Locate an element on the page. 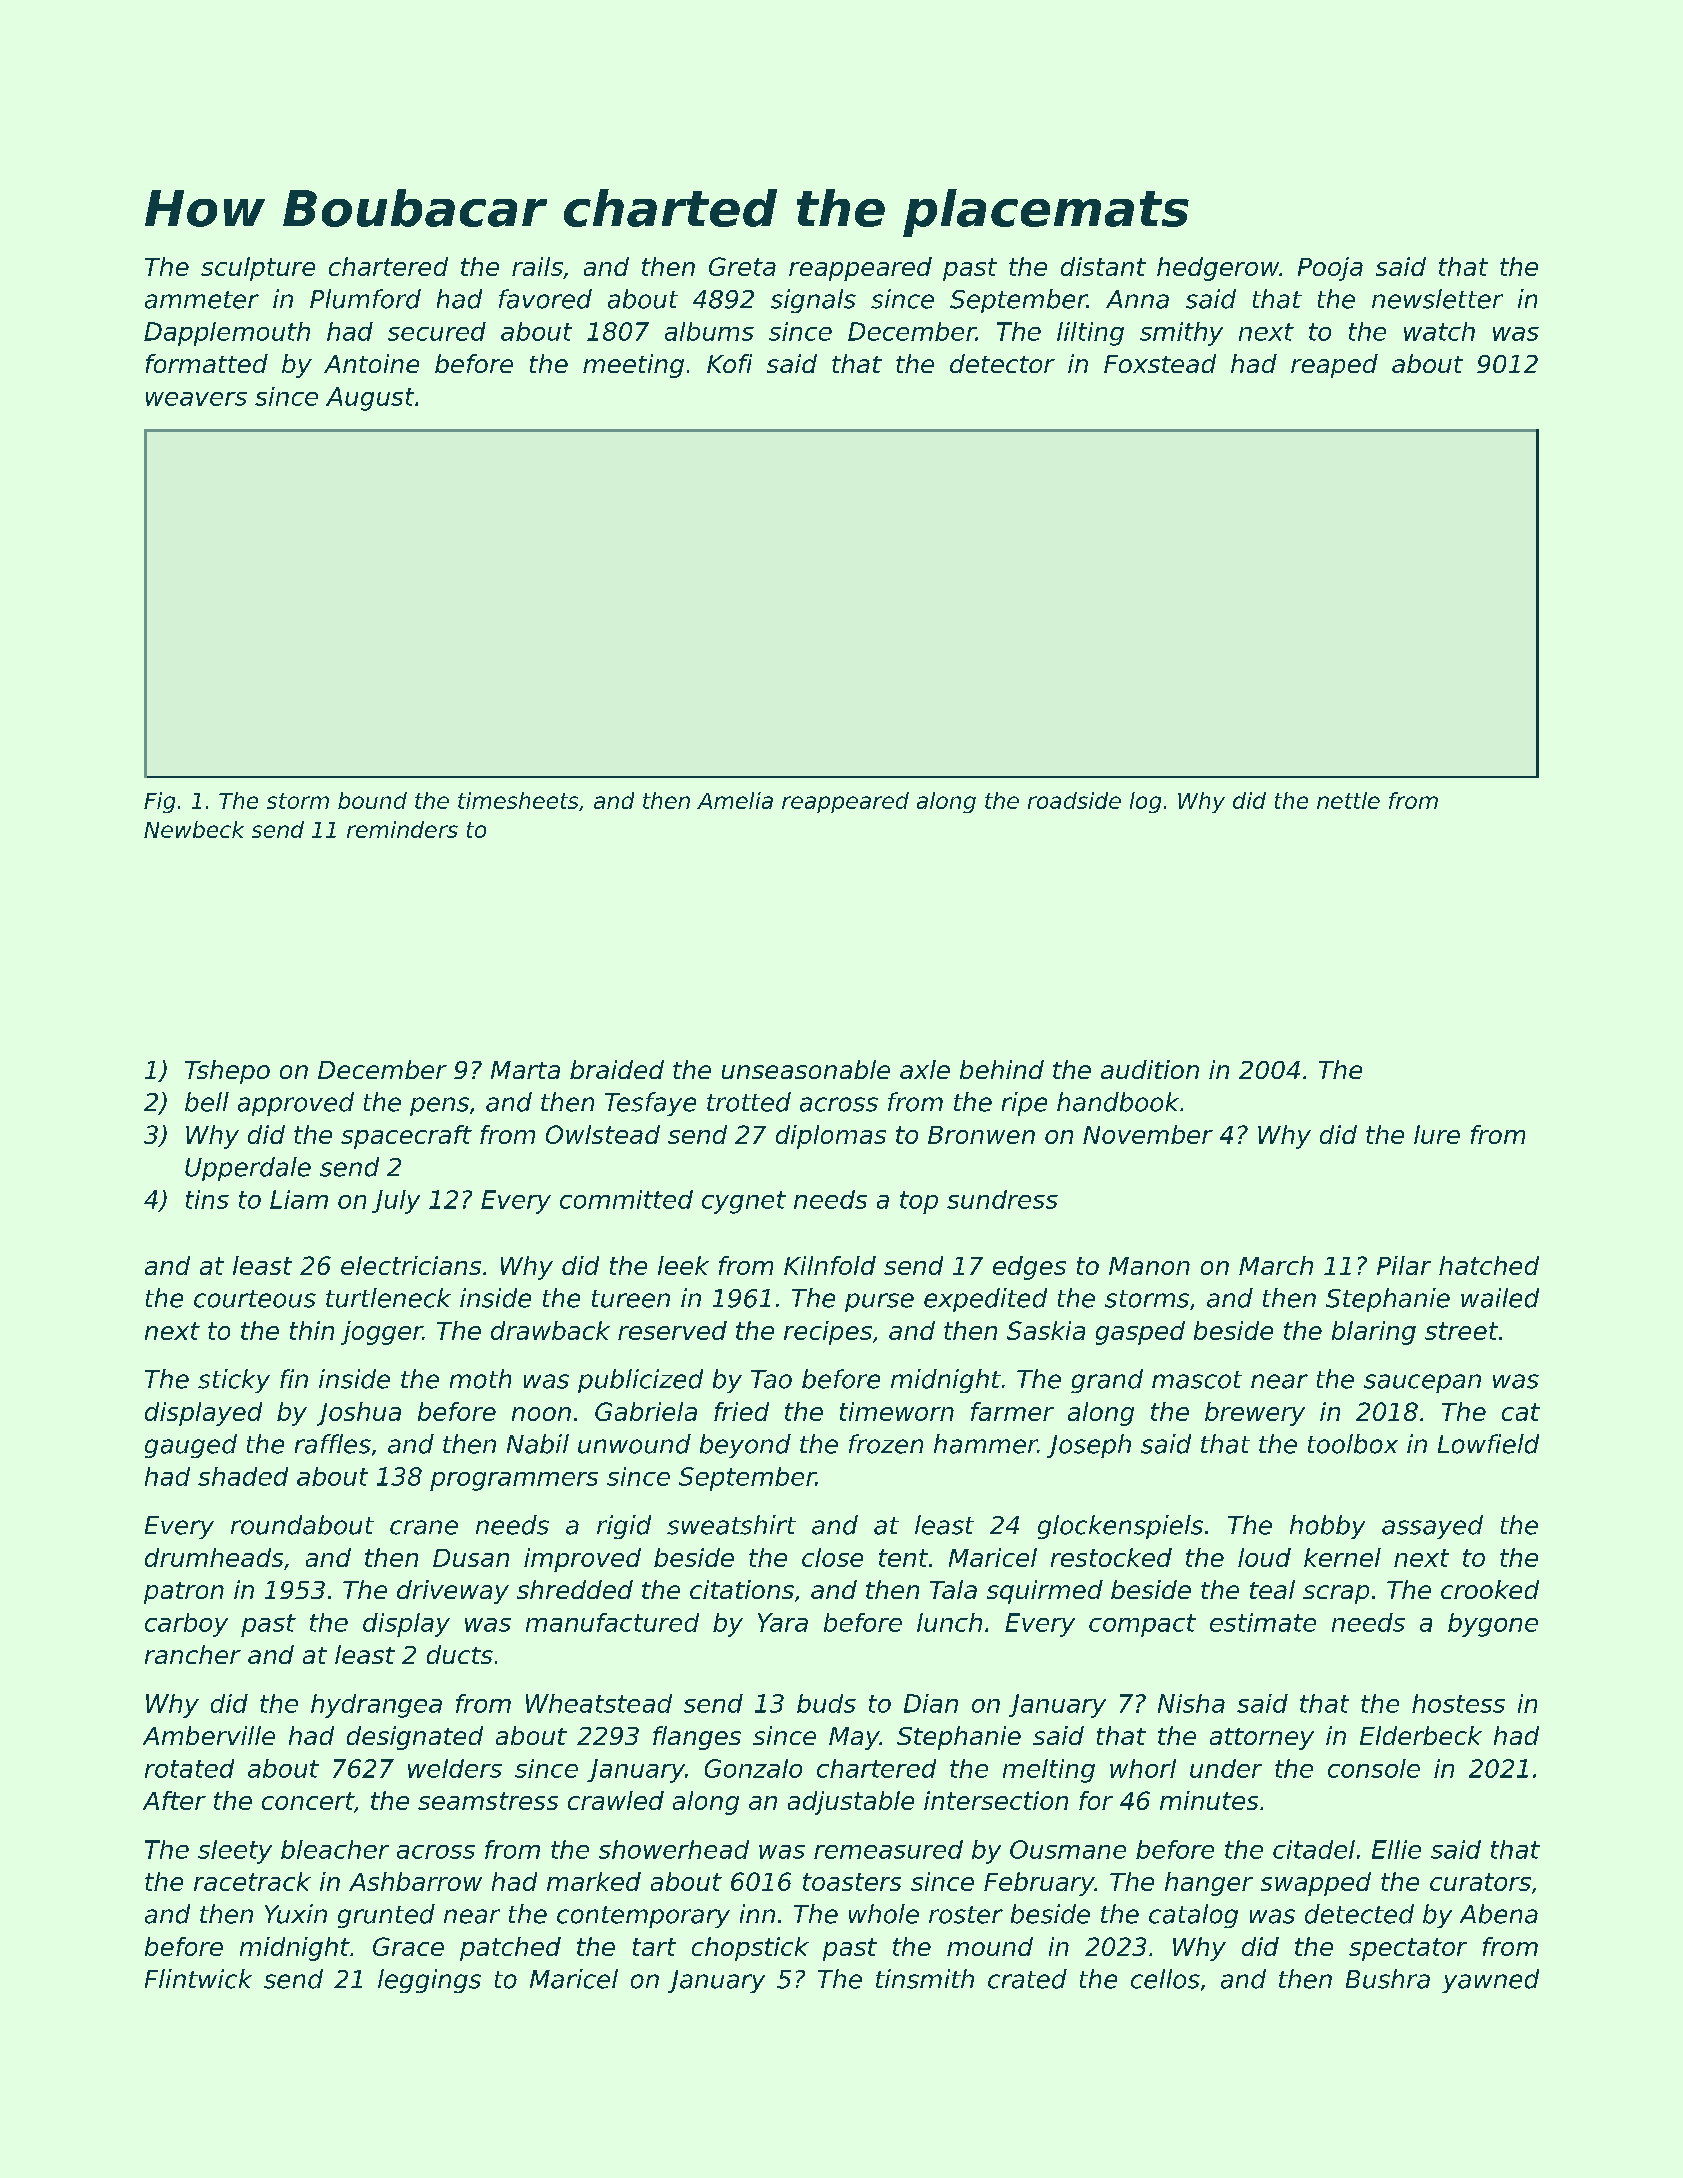  watch is located at coordinates (1439, 331).
